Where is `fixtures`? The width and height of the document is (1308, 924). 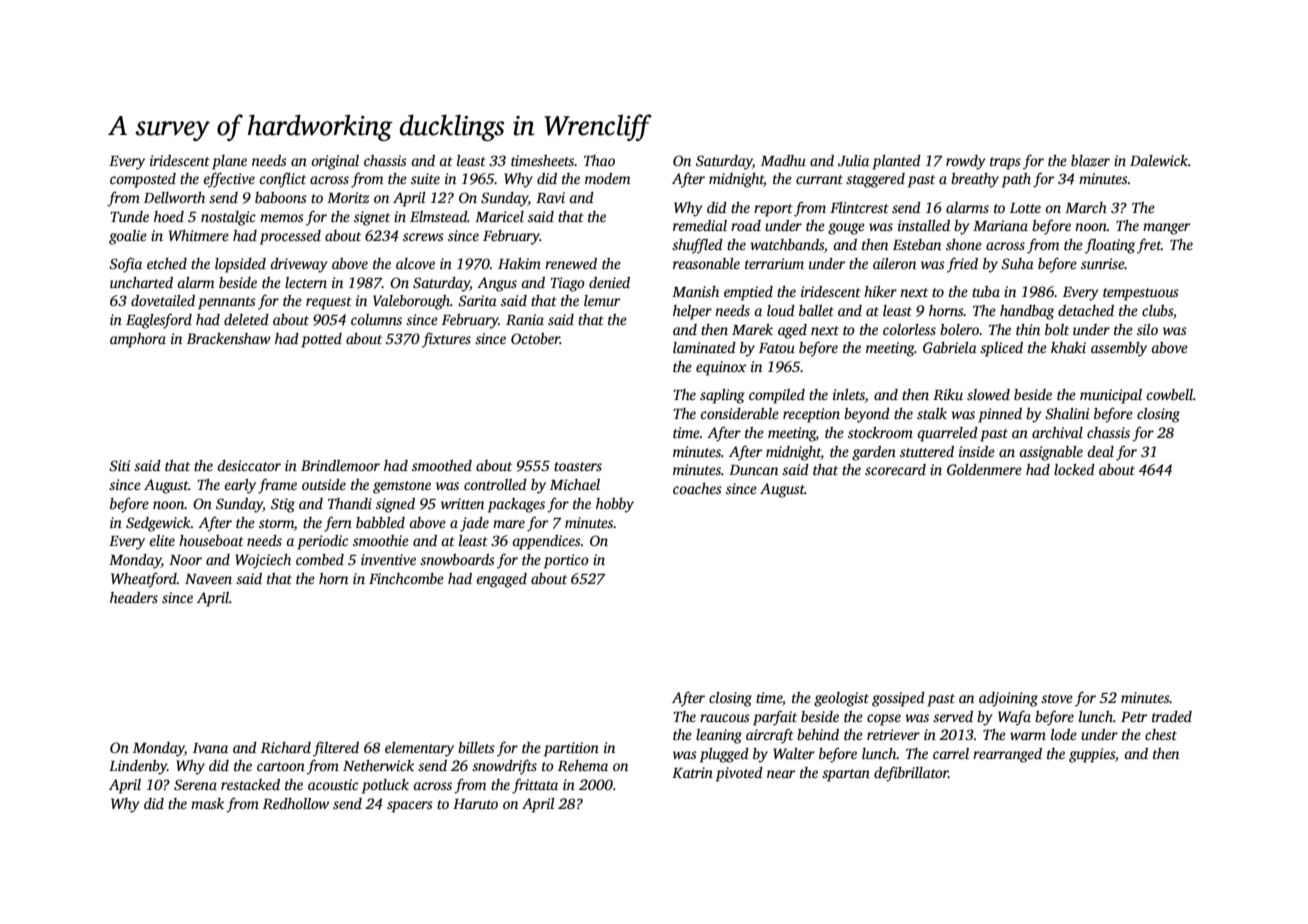 fixtures is located at coordinates (446, 340).
